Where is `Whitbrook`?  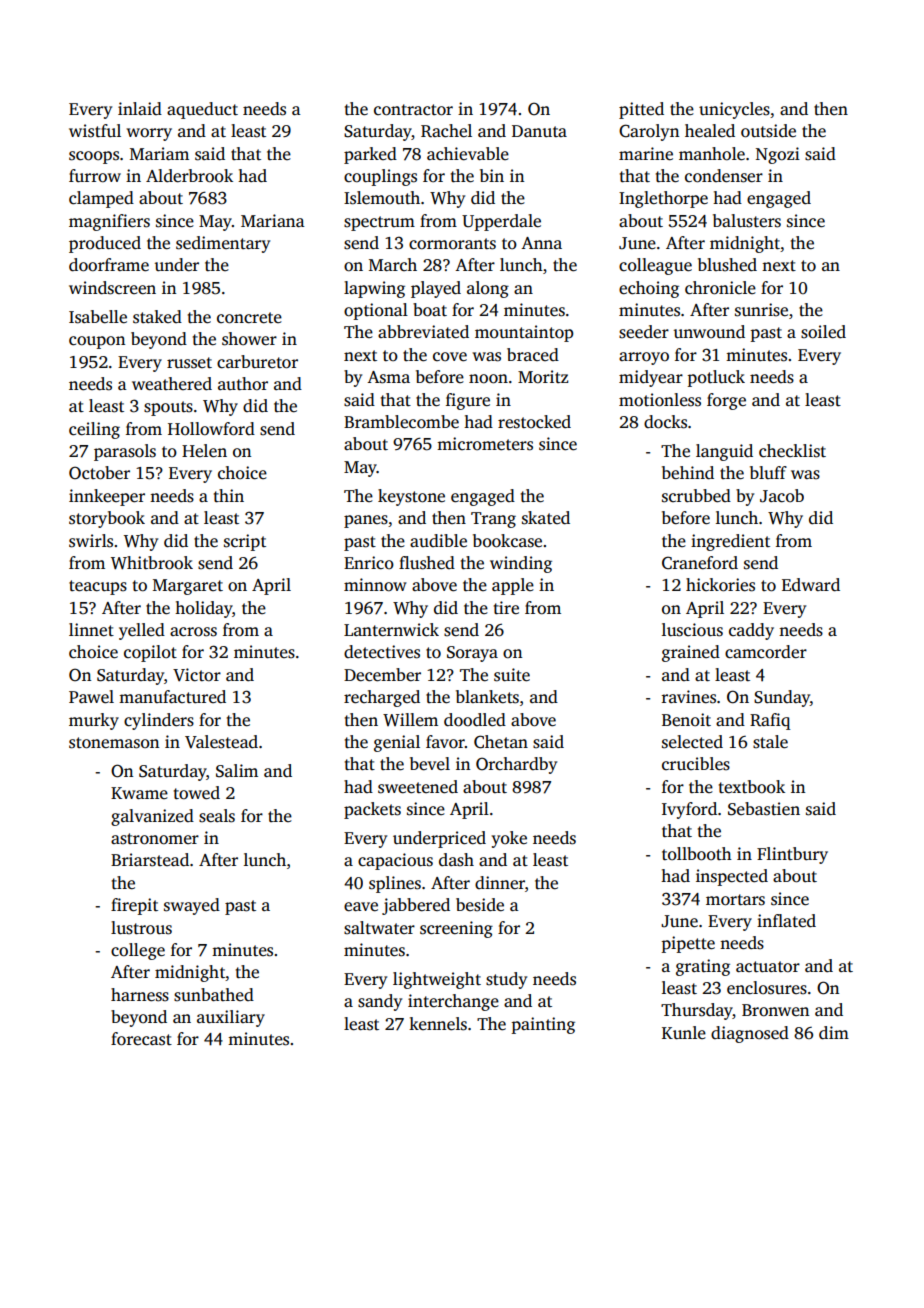
Whitbrook is located at coordinates (152, 563).
